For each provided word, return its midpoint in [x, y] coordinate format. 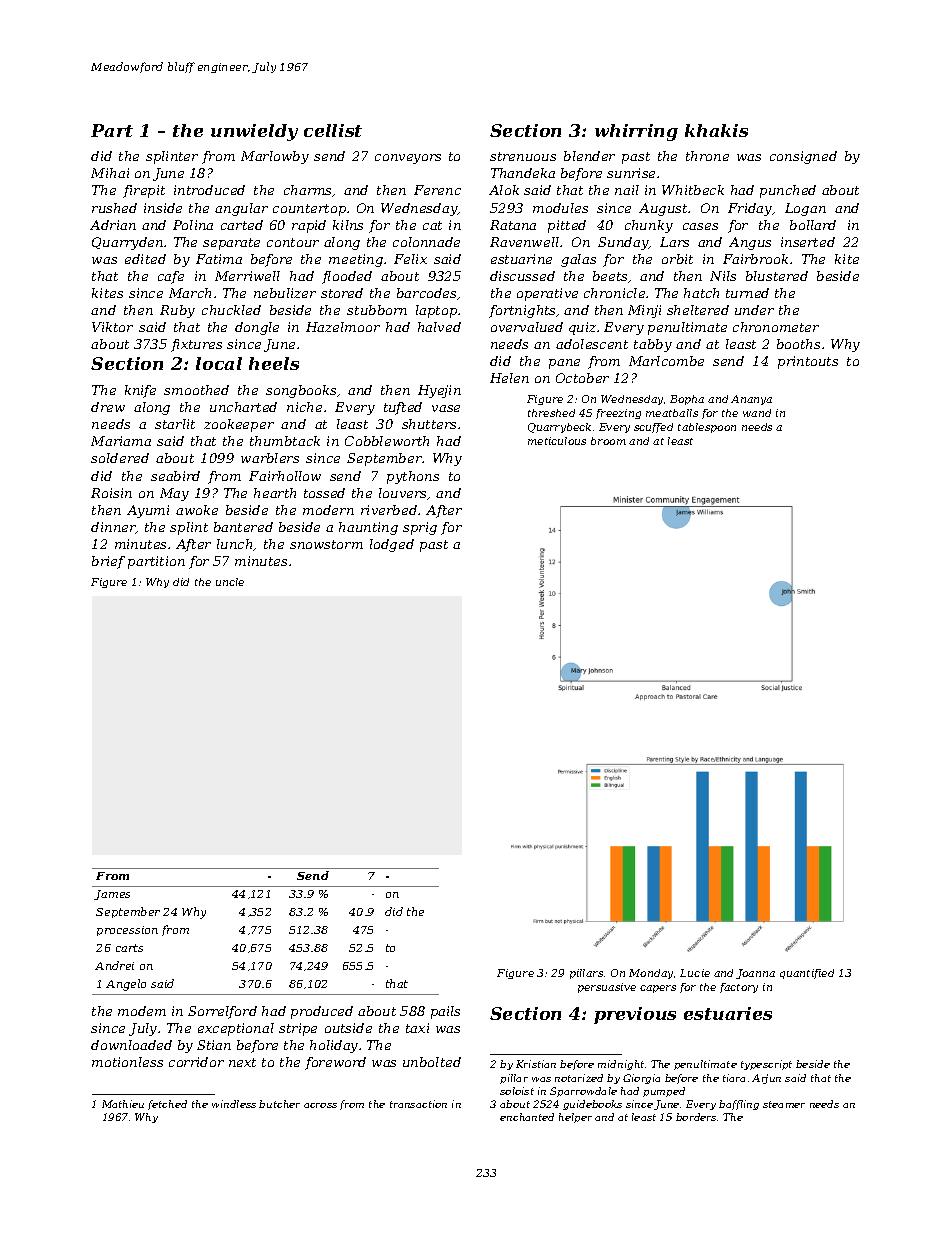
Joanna [755, 974]
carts [129, 948]
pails [445, 1012]
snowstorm [326, 544]
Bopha [687, 400]
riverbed [389, 510]
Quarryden [127, 243]
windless [234, 1104]
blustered [777, 276]
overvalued [527, 327]
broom [608, 441]
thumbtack [285, 441]
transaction [418, 1104]
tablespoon [707, 428]
